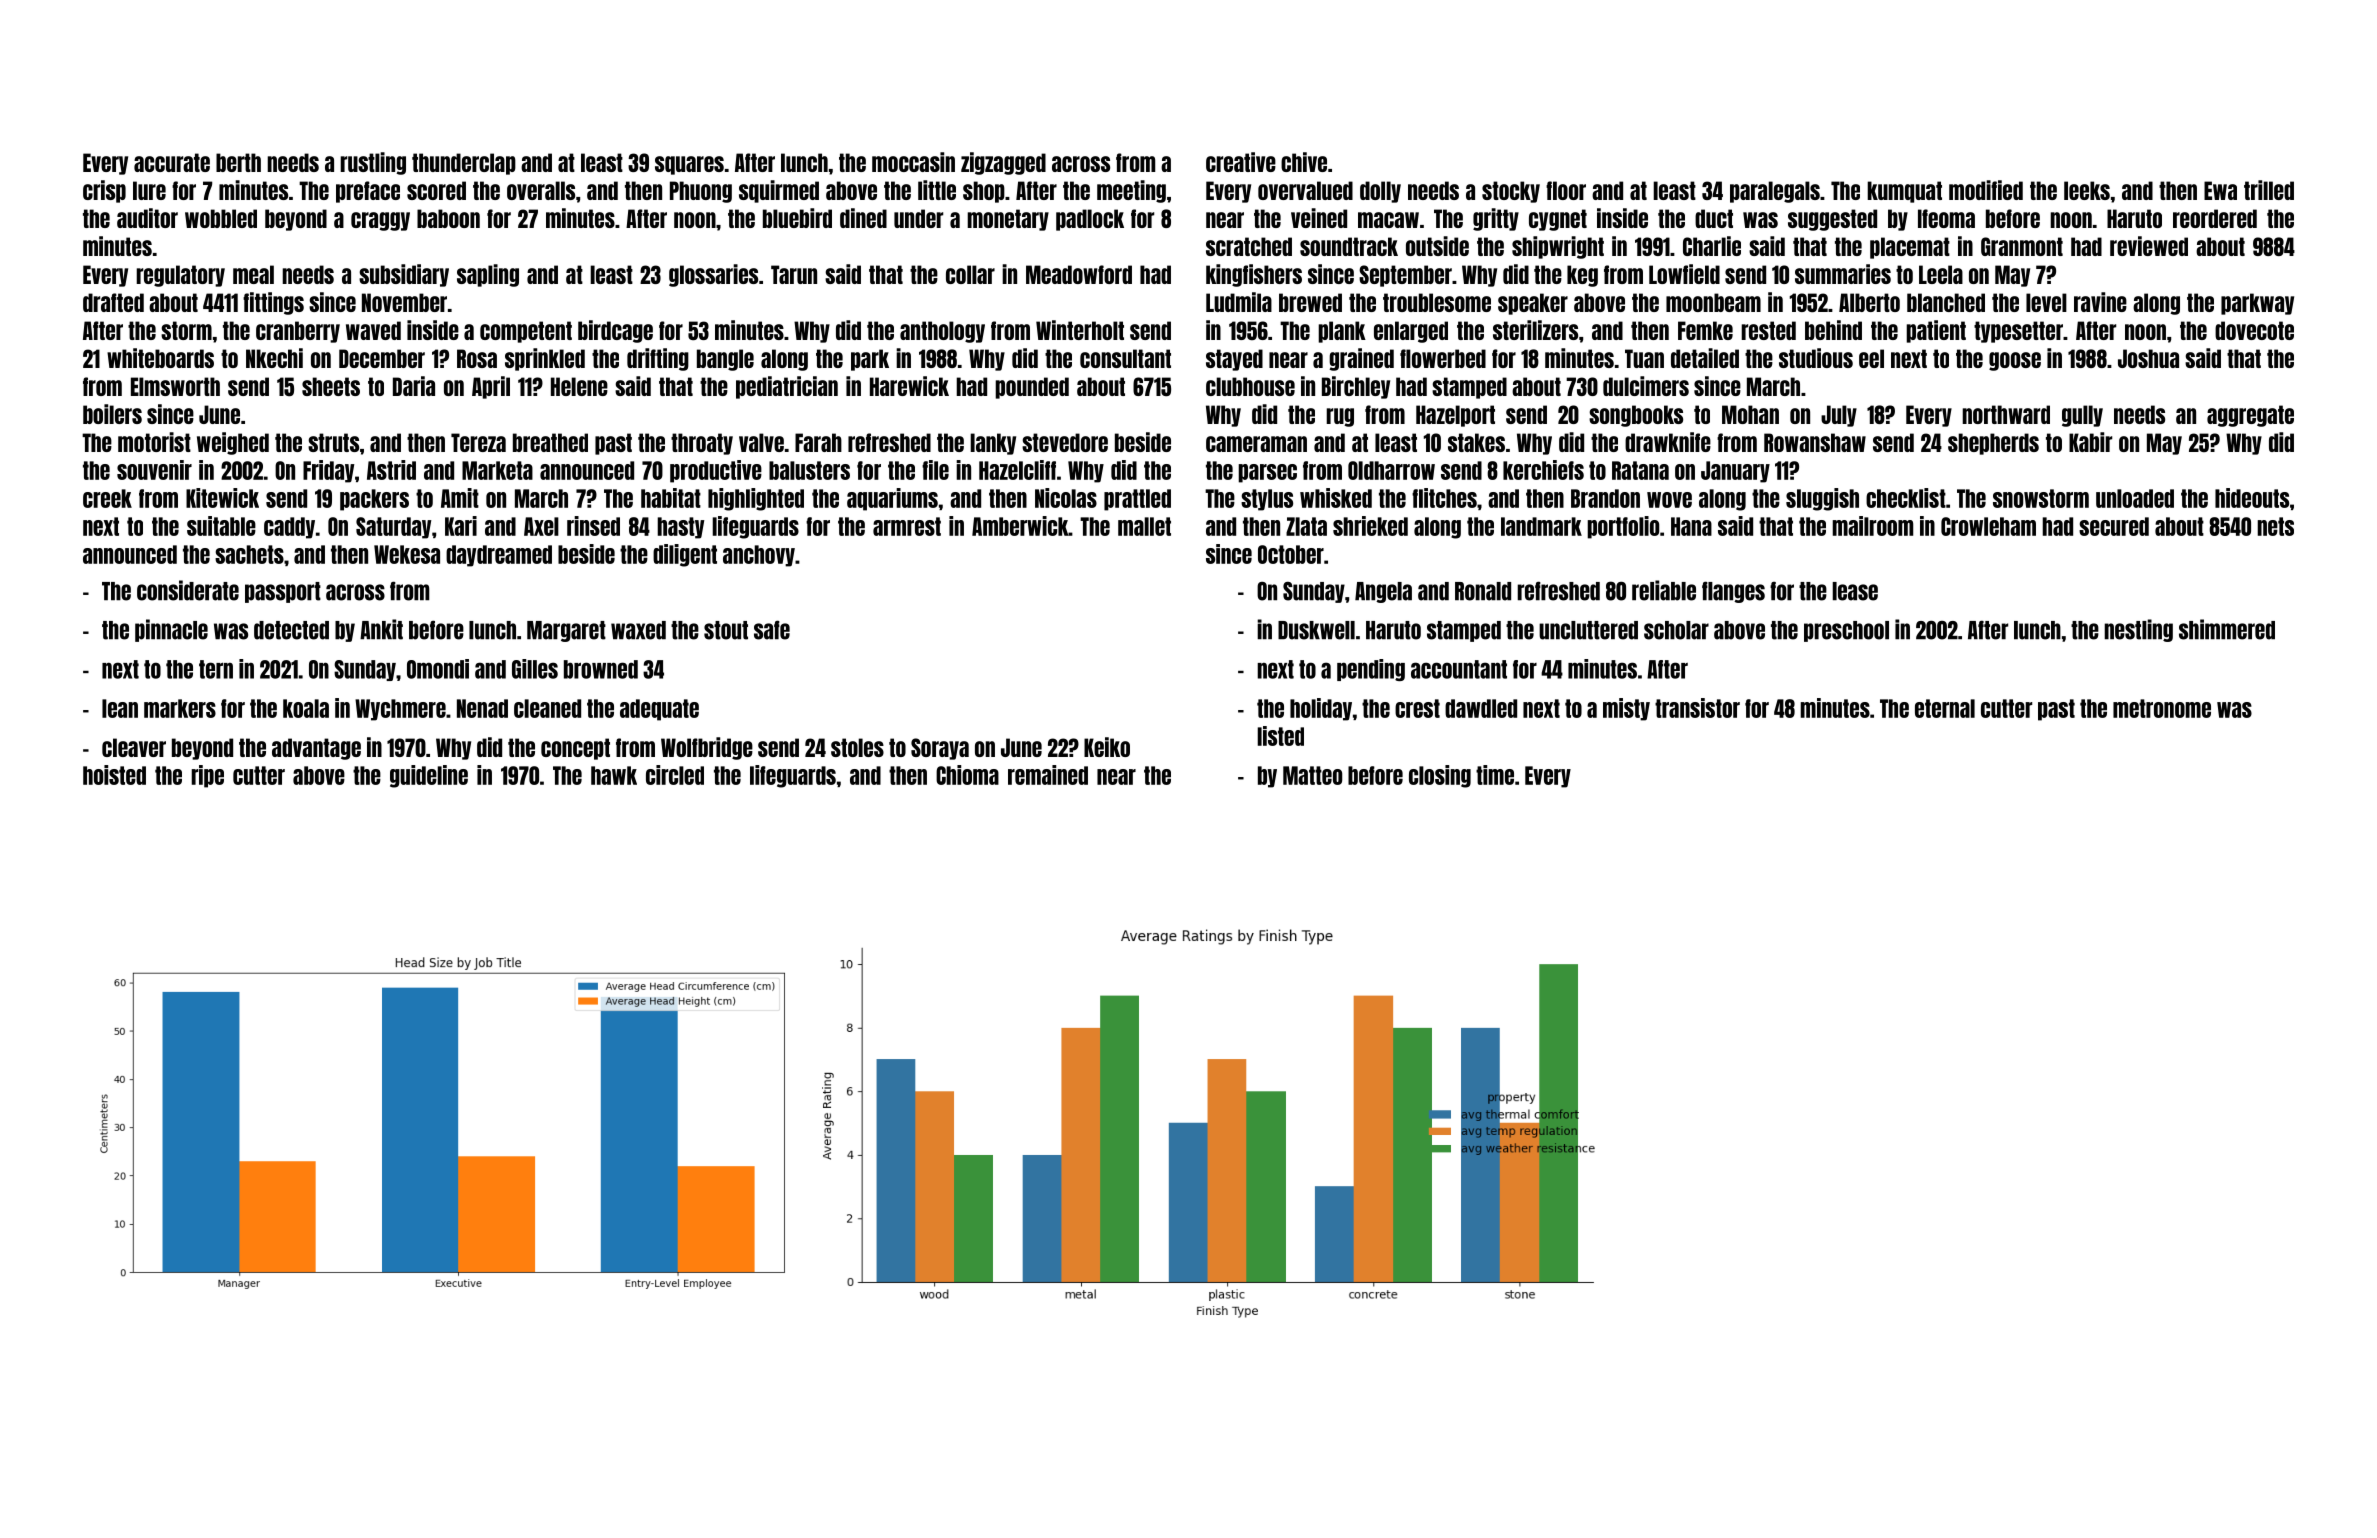 The height and width of the document is (1538, 2377). I want to click on subsidiary, so click(404, 275).
